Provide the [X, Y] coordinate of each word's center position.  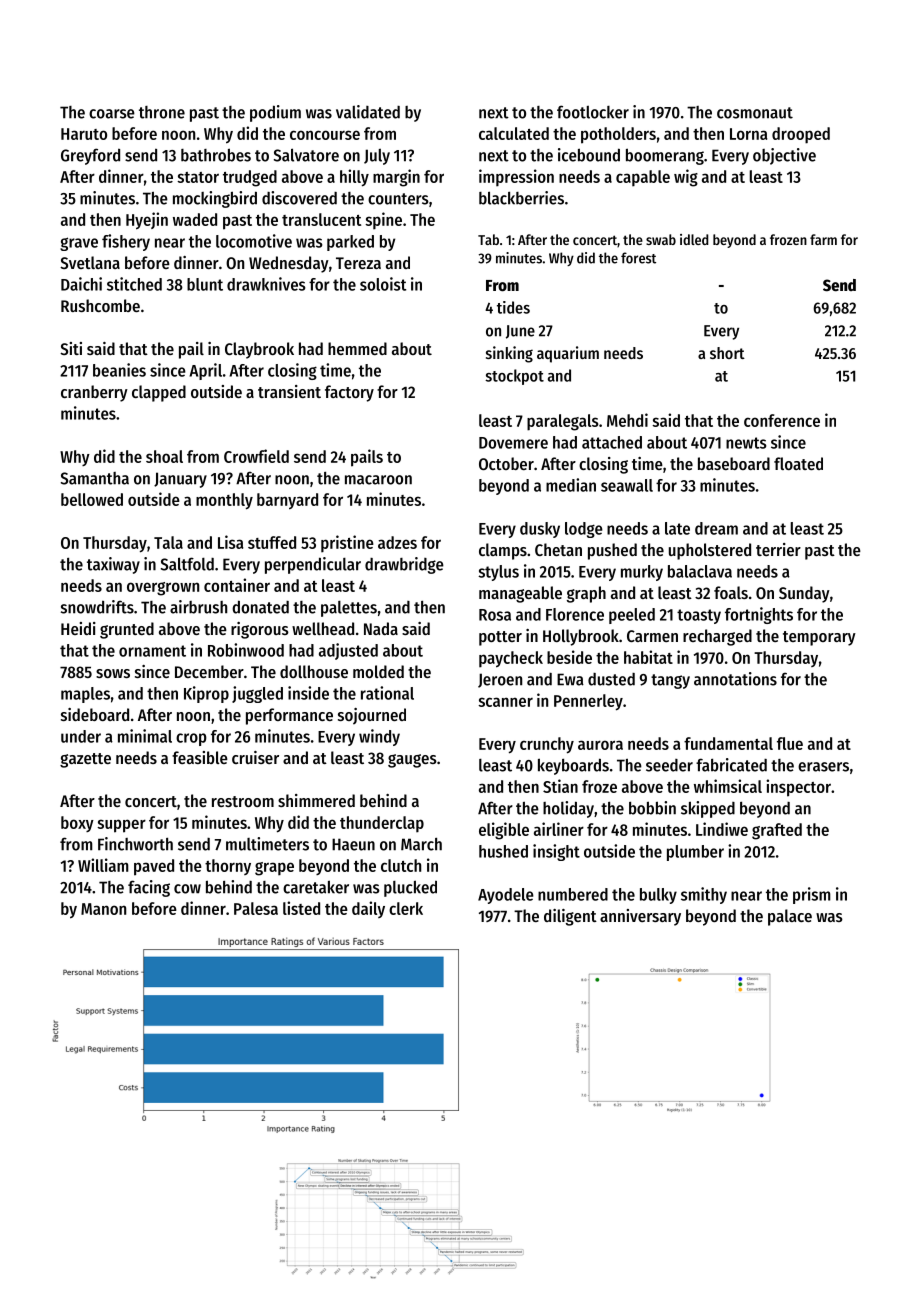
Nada [381, 628]
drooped [801, 135]
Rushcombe [100, 305]
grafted [777, 831]
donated [260, 607]
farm [823, 239]
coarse [112, 114]
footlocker [593, 112]
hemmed [357, 348]
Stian [560, 786]
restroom [243, 801]
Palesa [256, 908]
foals [731, 592]
